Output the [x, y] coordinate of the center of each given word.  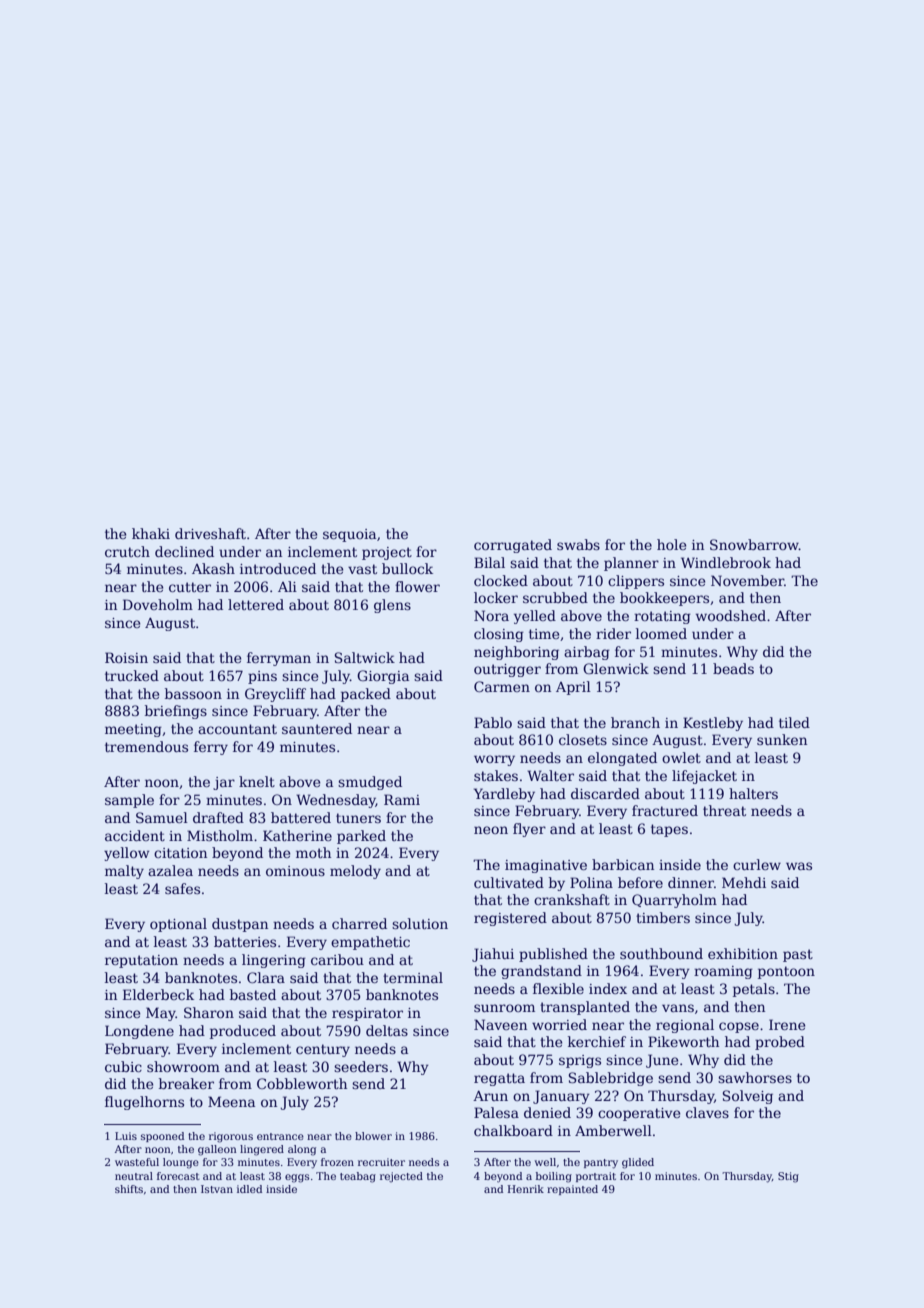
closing [499, 635]
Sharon [209, 1012]
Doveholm [158, 604]
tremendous [146, 746]
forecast [178, 1176]
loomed [661, 633]
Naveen [500, 1024]
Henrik [526, 1189]
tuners [358, 818]
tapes [669, 830]
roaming [723, 972]
